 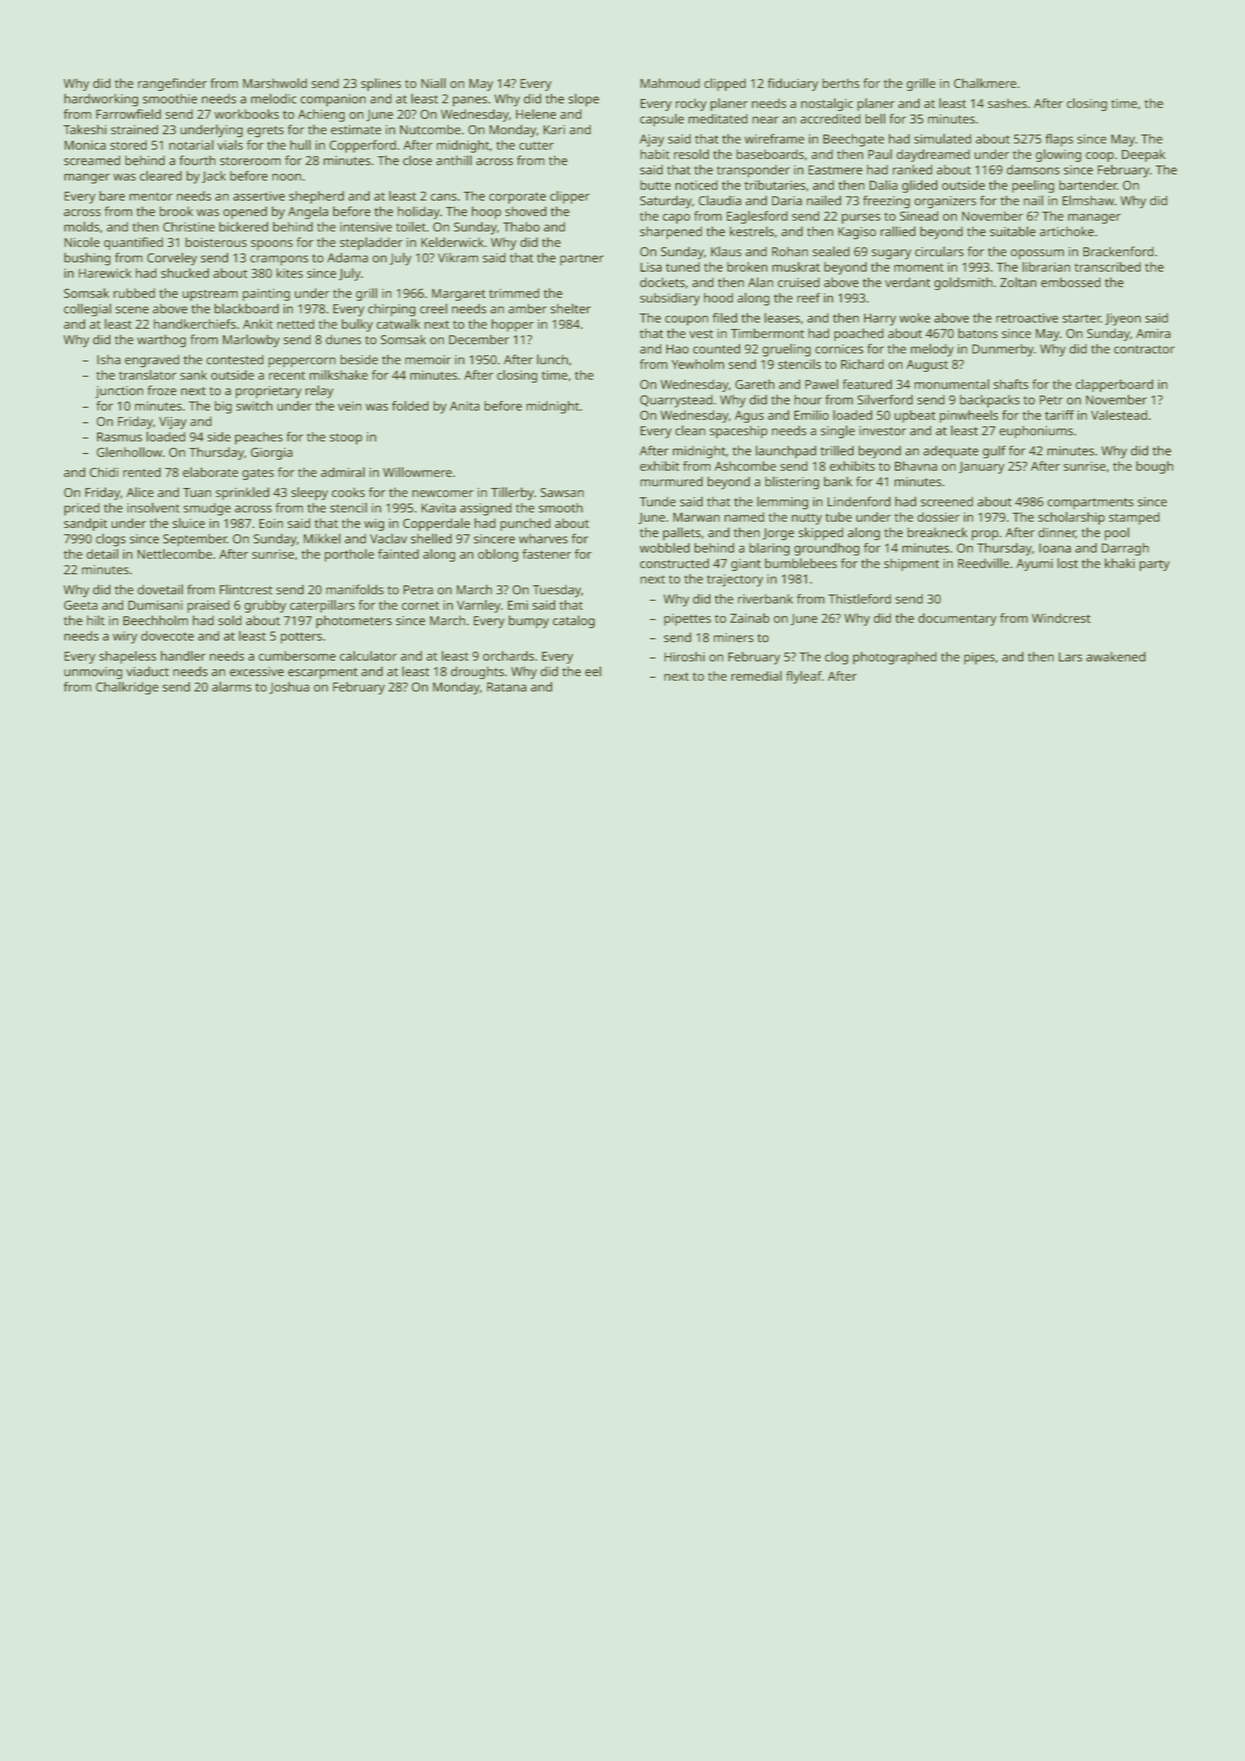 What do you see at coordinates (119, 392) in the screenshot?
I see `junction` at bounding box center [119, 392].
